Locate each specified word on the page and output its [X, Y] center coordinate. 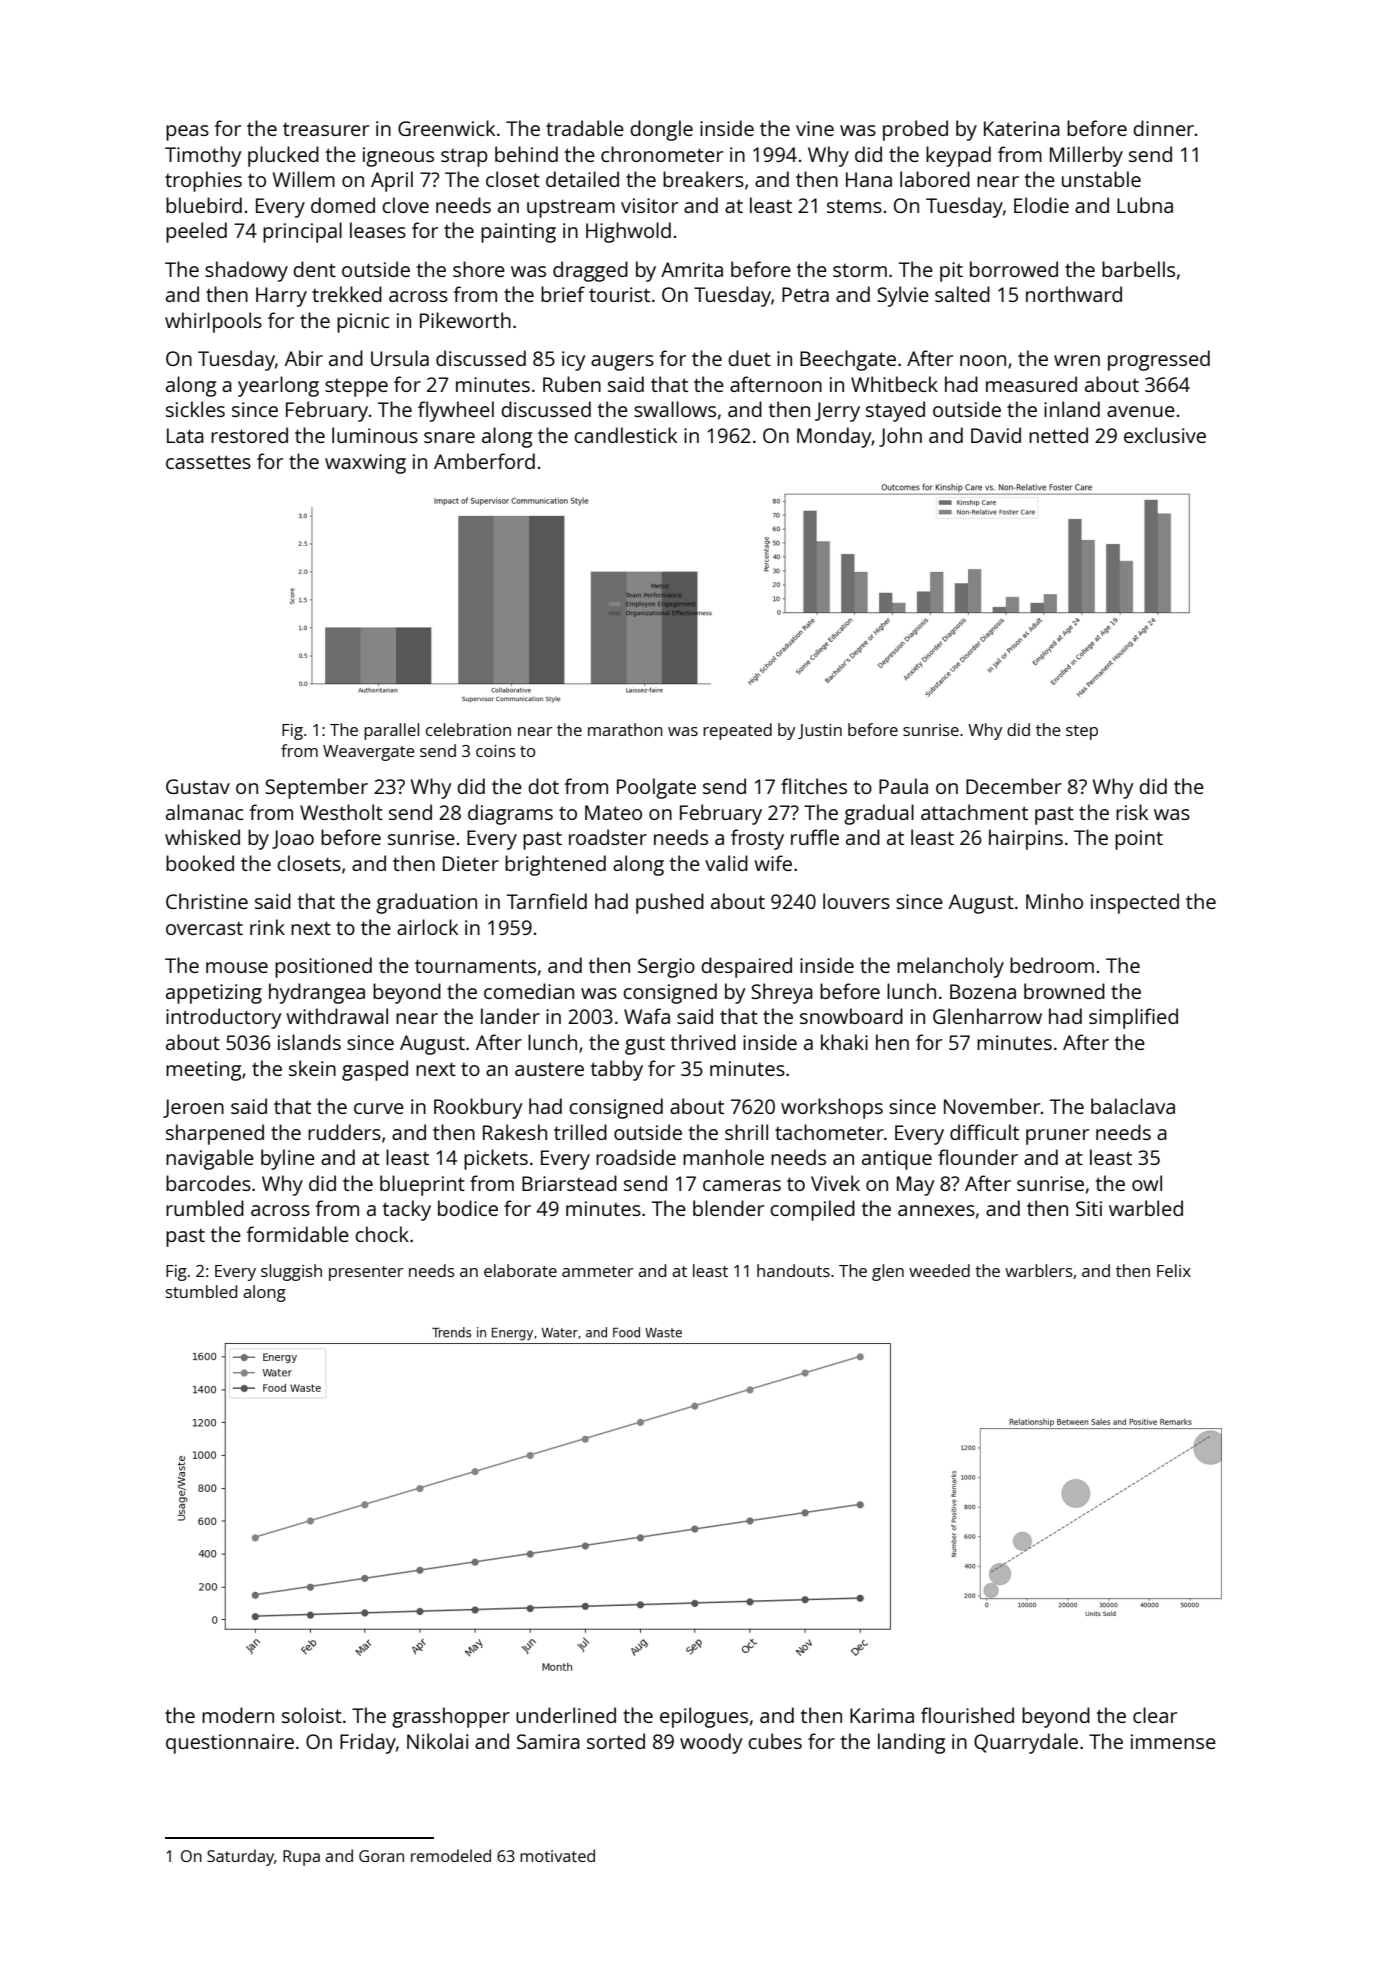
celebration [468, 729]
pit [951, 272]
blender [728, 1208]
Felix [1174, 1270]
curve [379, 1108]
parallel [391, 731]
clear [1155, 1715]
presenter [366, 1273]
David [996, 435]
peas [187, 133]
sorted [616, 1741]
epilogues [704, 1717]
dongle [661, 130]
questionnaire [230, 1744]
